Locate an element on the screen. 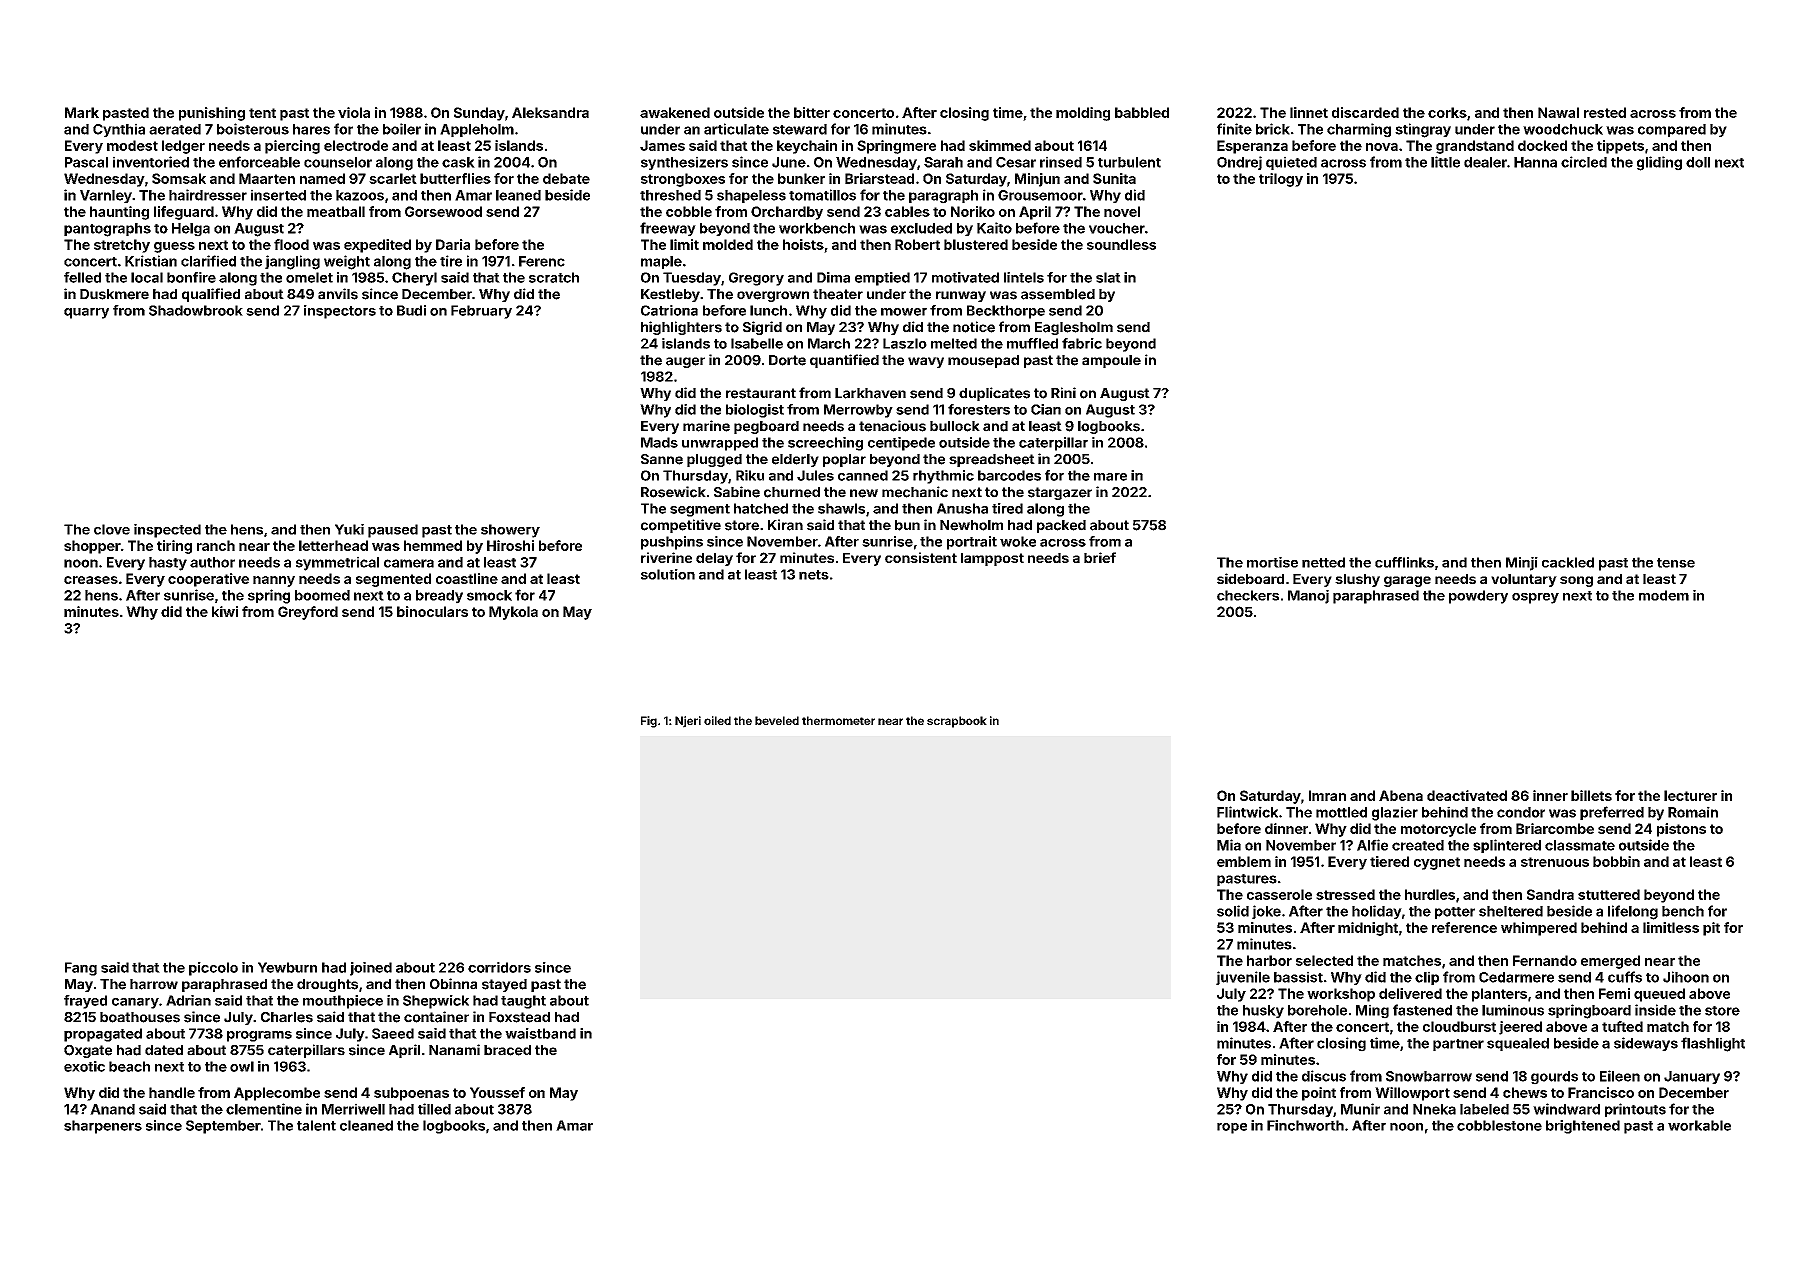  voucher is located at coordinates (1117, 228).
